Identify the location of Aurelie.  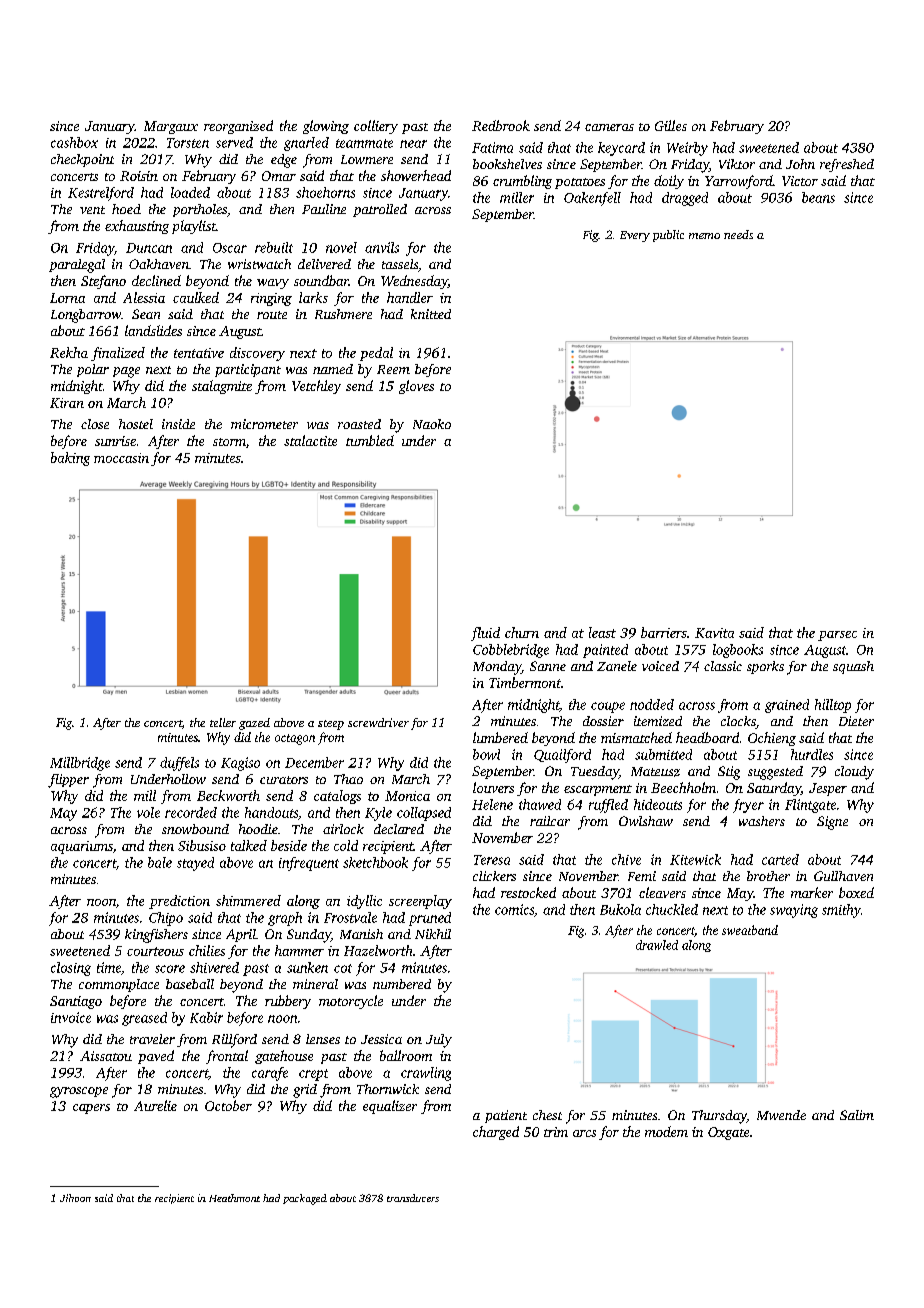
(155, 1105).
